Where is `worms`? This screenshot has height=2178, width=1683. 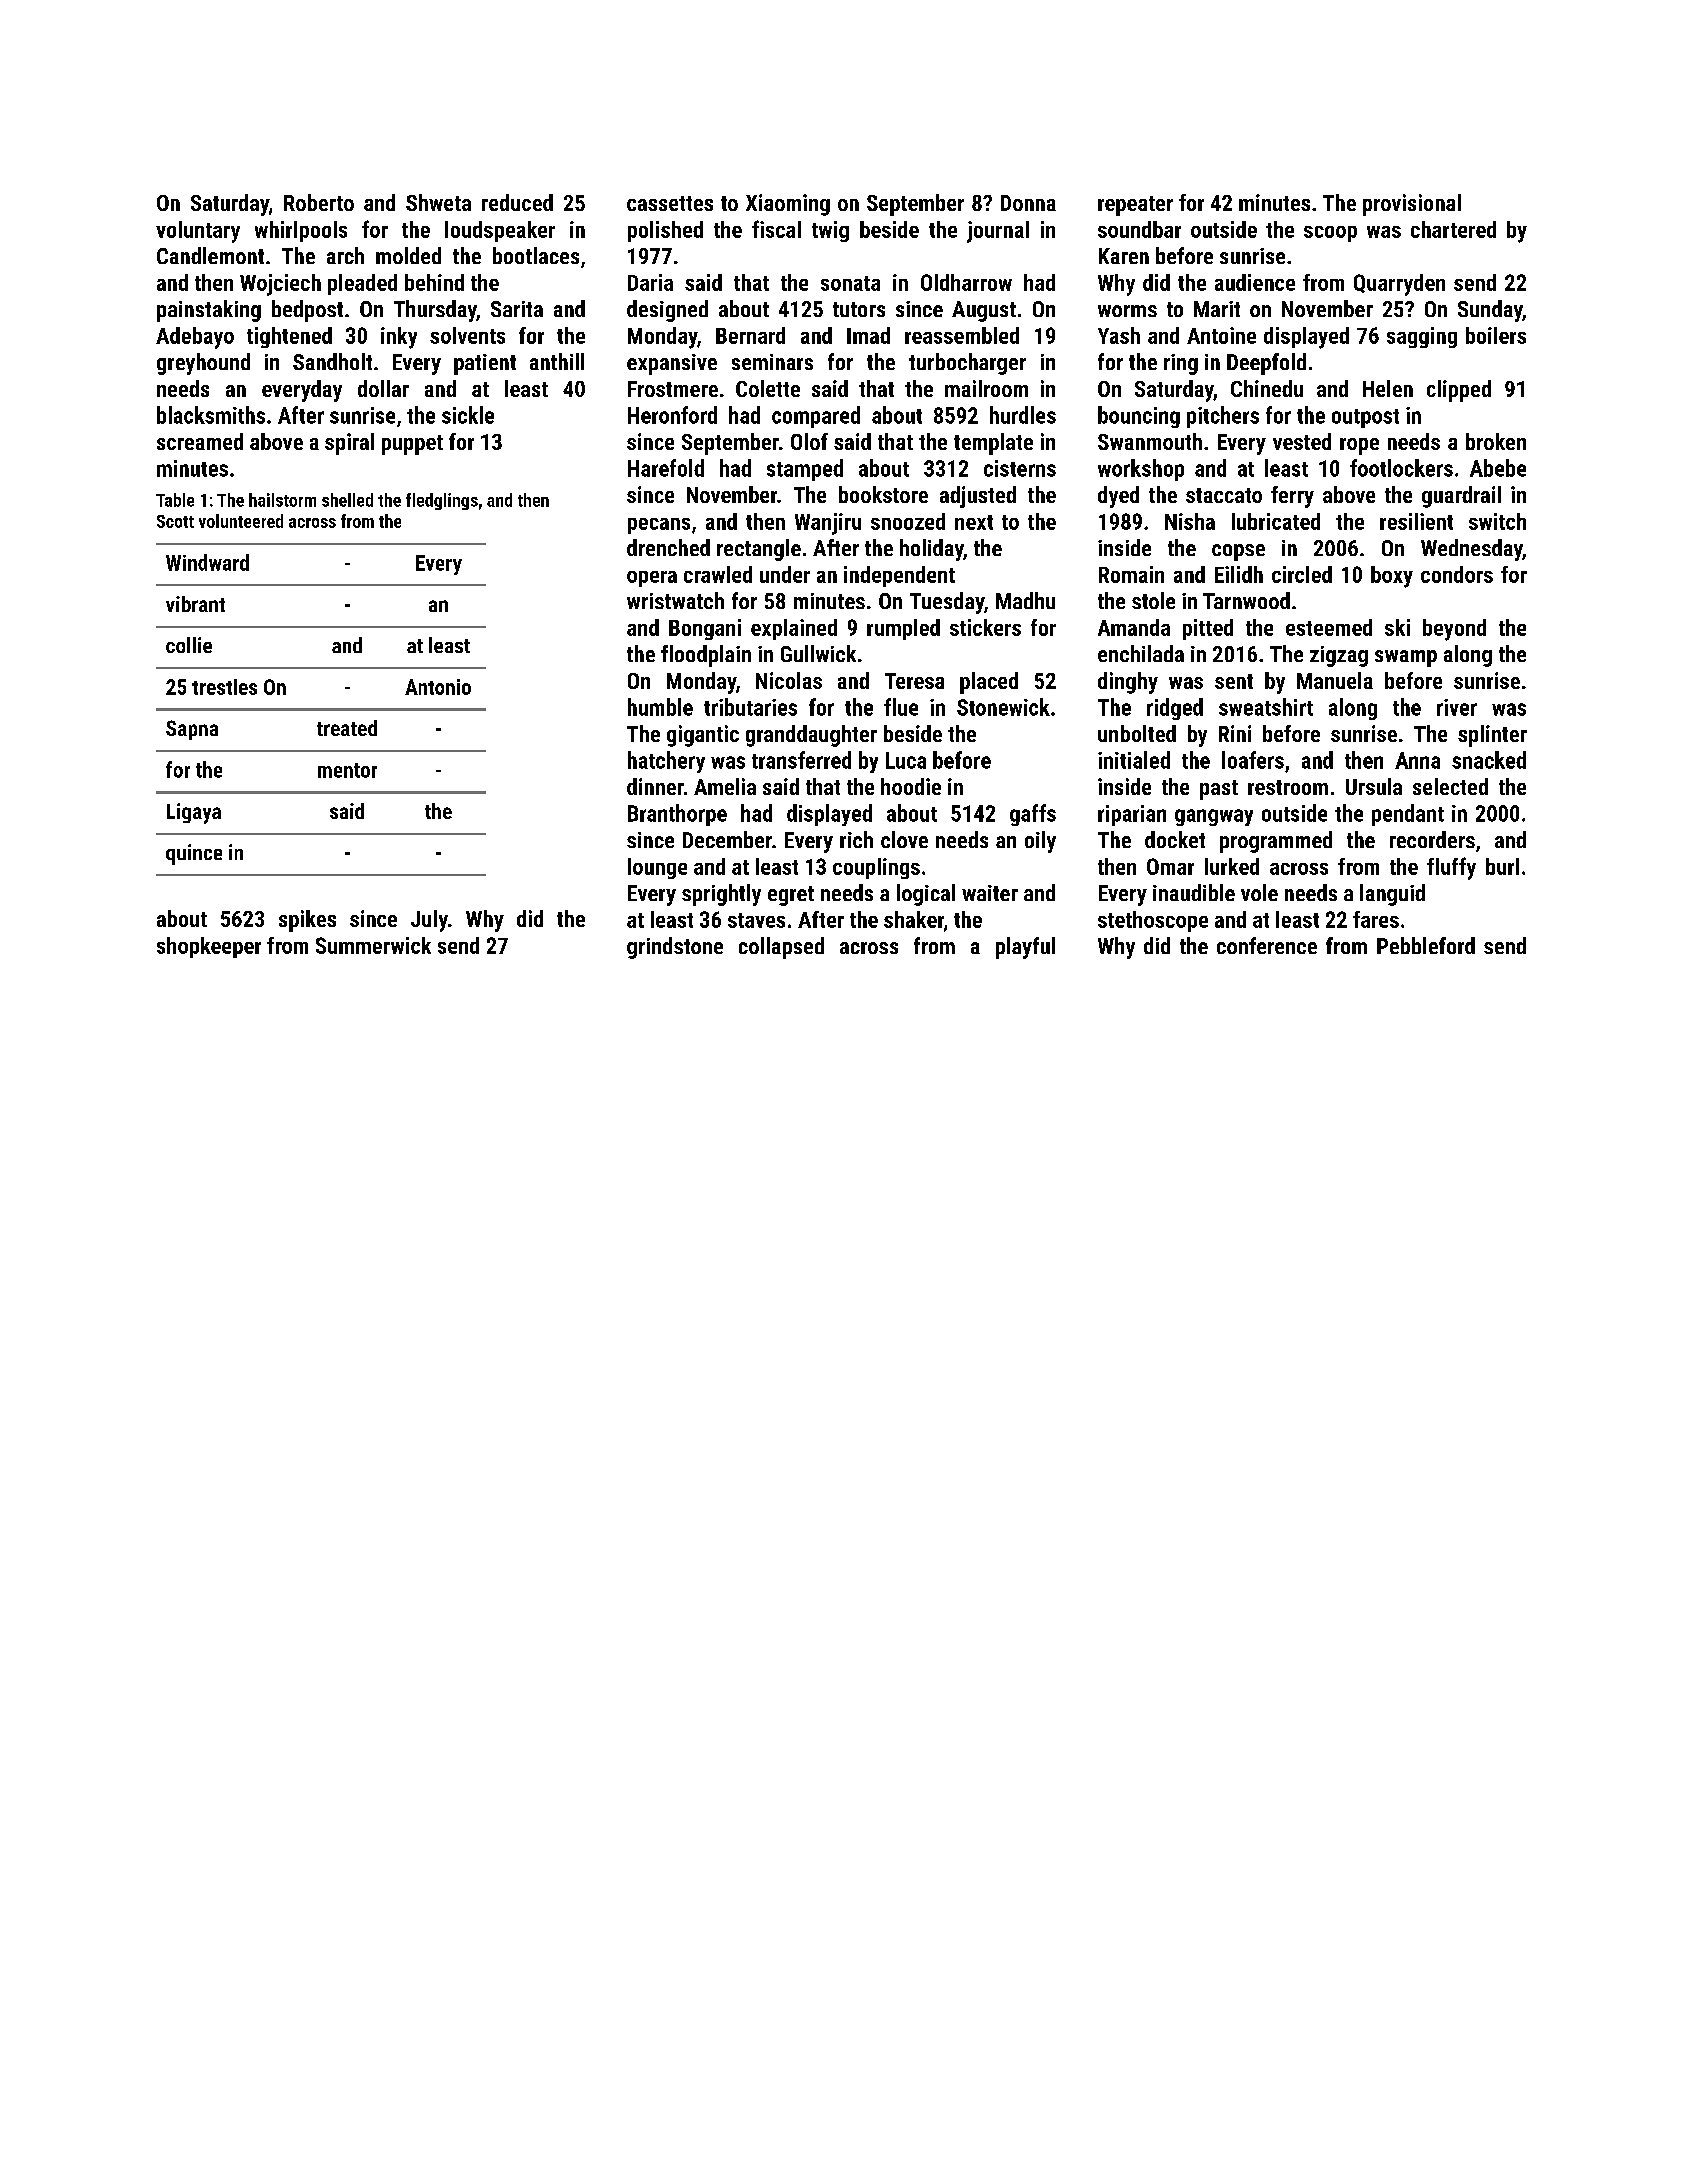 worms is located at coordinates (1127, 311).
